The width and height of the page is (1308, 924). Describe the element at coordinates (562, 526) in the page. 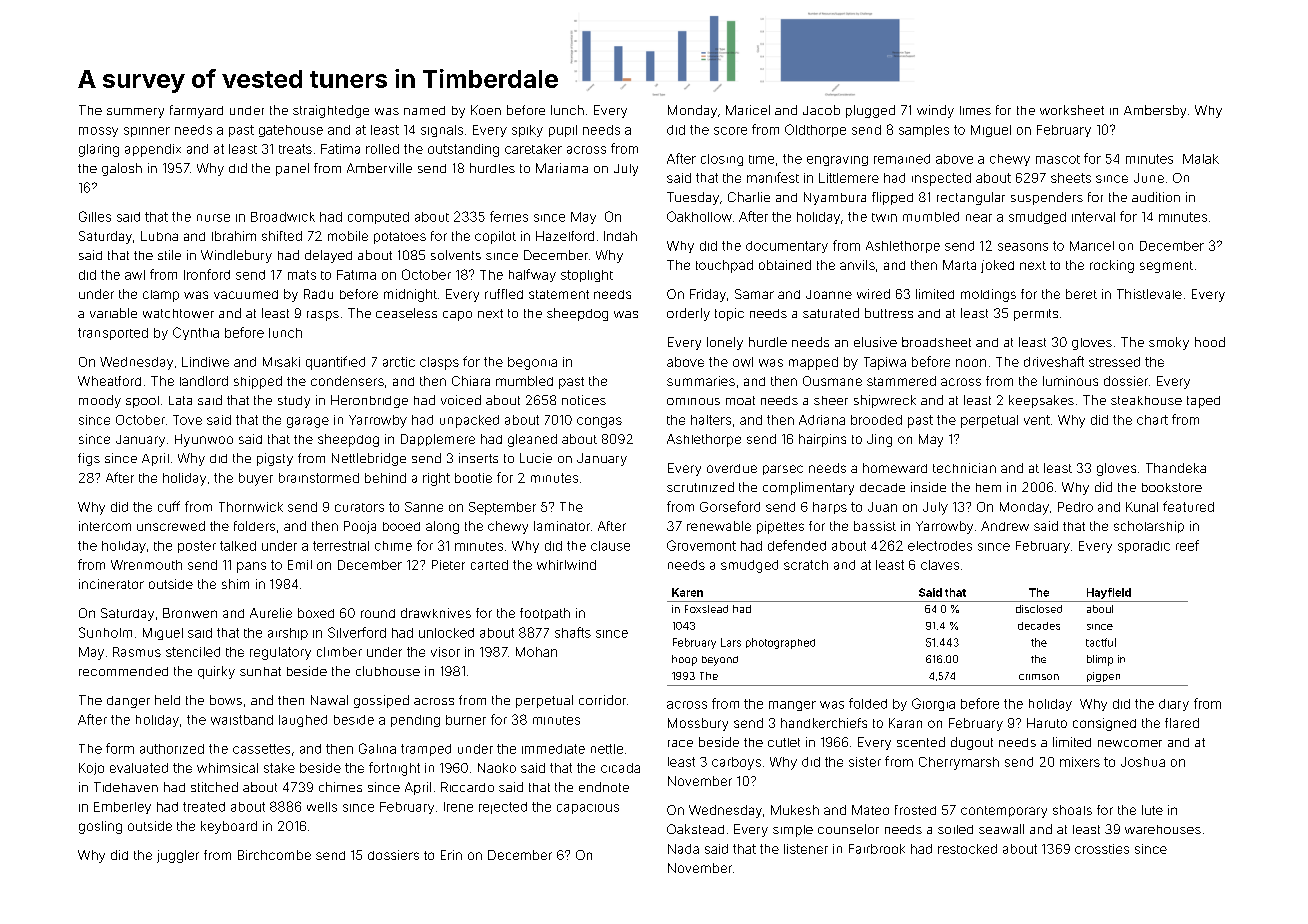

I see `laminator` at that location.
